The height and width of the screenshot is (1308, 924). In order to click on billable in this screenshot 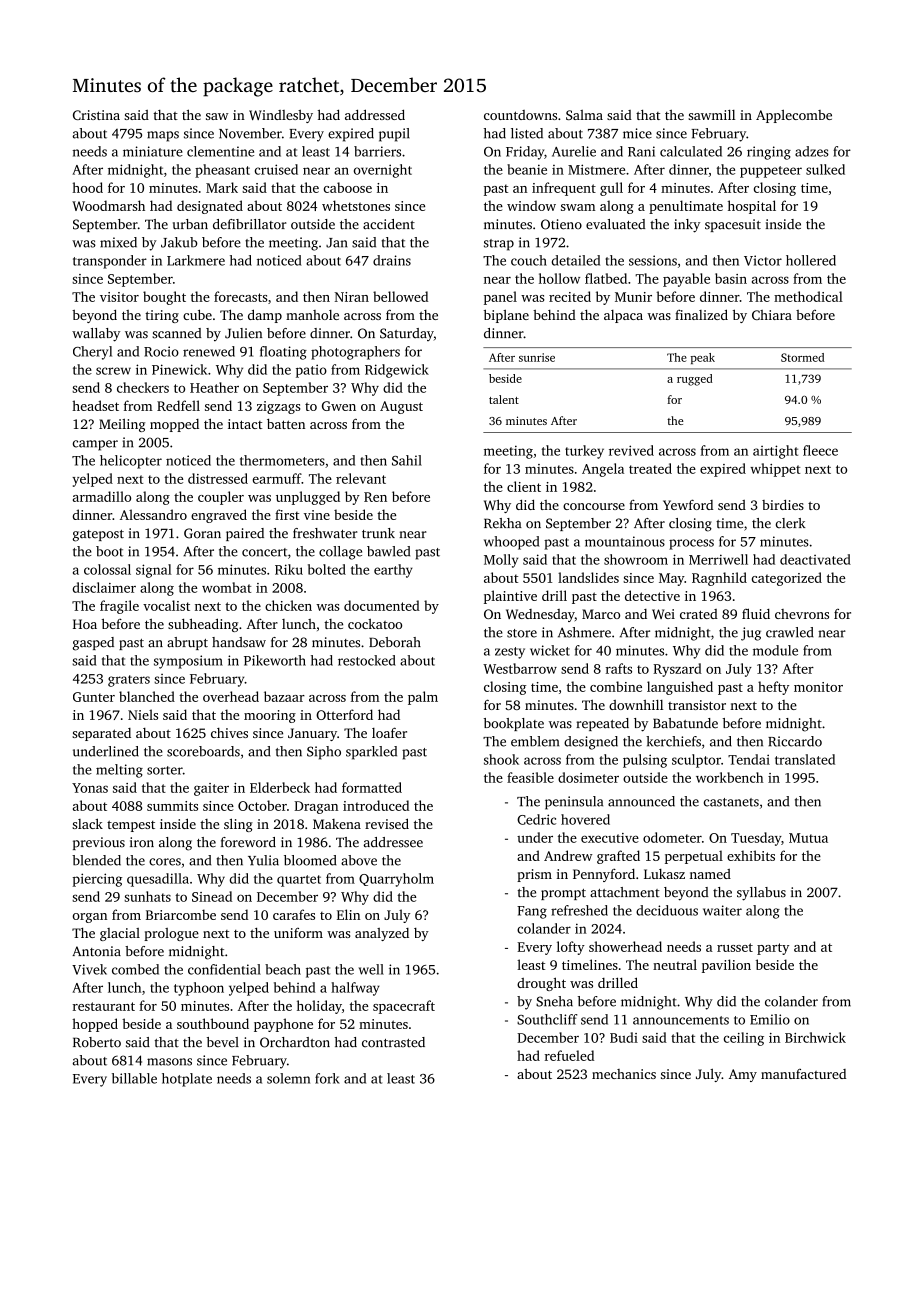, I will do `click(134, 1078)`.
